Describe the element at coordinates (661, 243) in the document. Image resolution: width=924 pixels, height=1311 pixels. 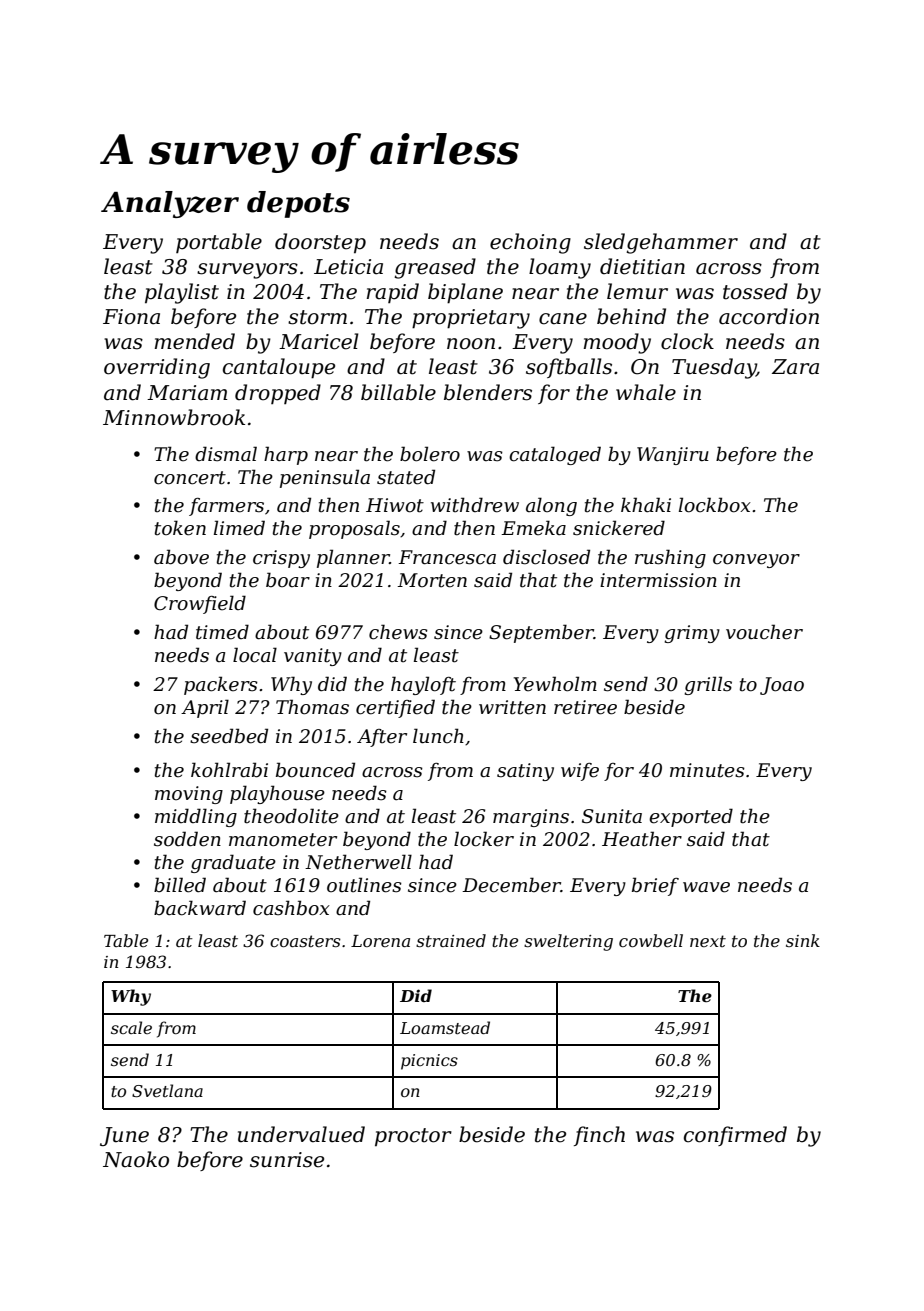
I see `sledgehammer` at that location.
